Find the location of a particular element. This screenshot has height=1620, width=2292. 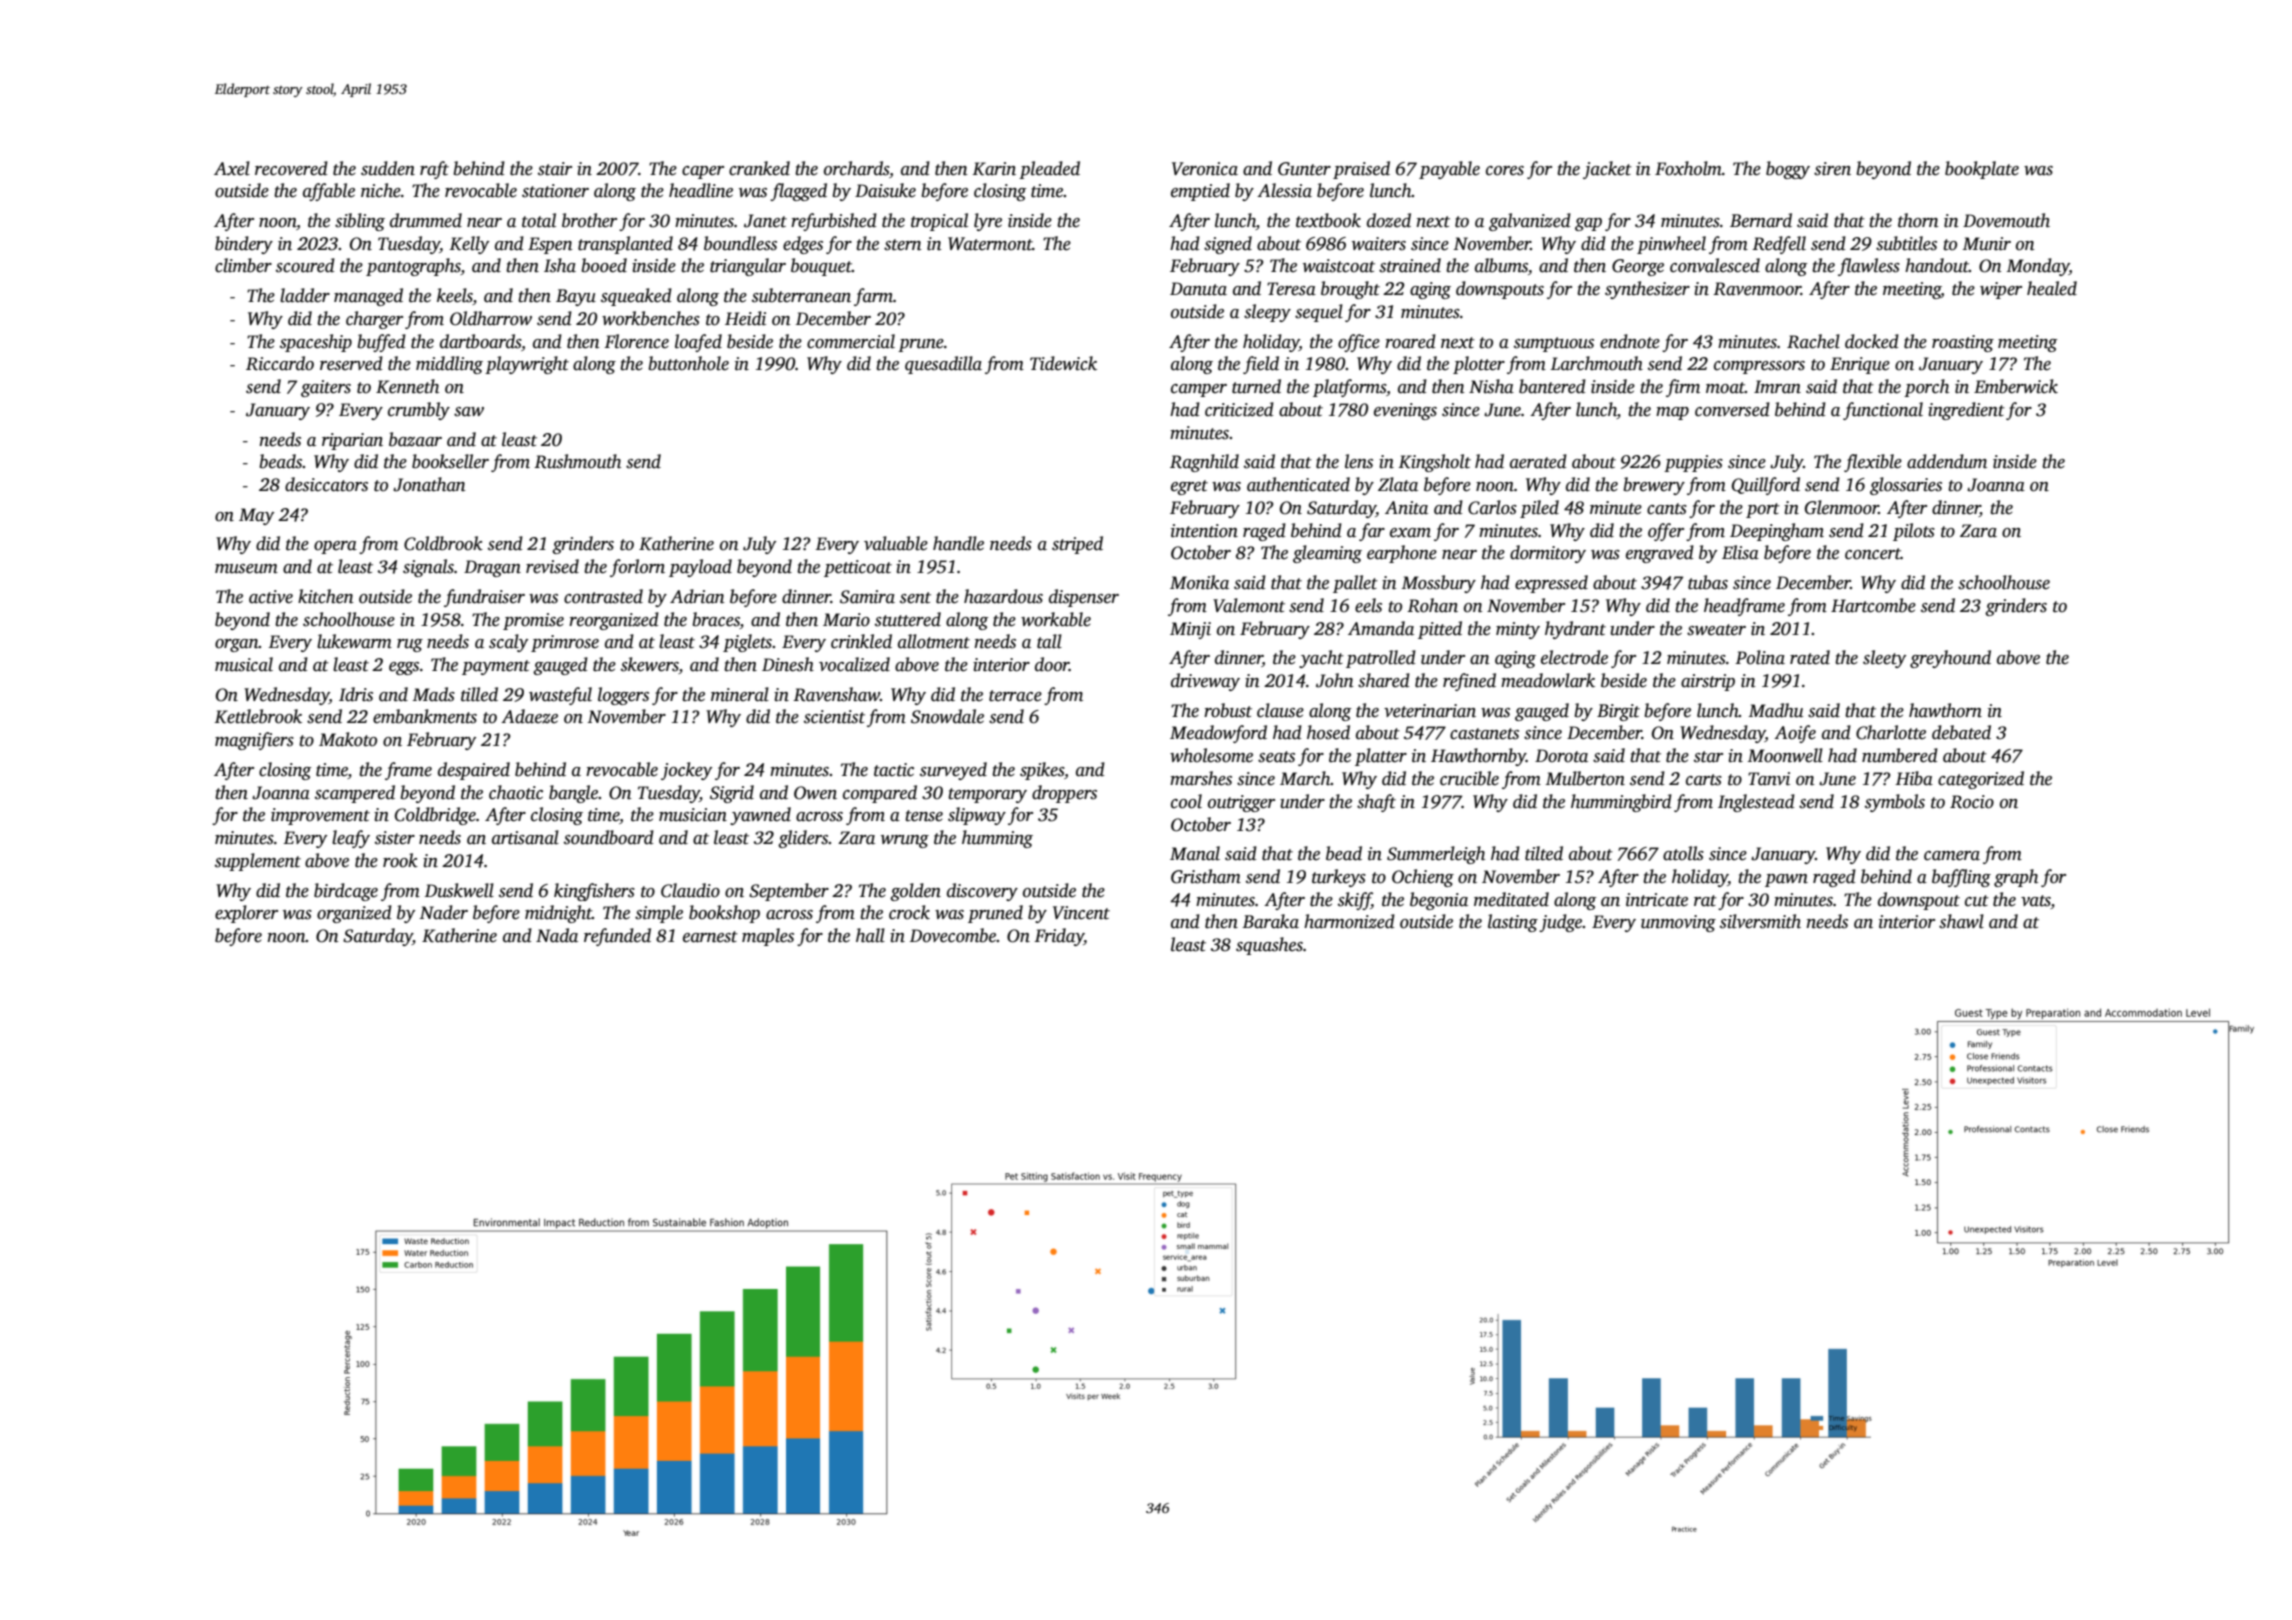

gleaming is located at coordinates (1327, 554).
